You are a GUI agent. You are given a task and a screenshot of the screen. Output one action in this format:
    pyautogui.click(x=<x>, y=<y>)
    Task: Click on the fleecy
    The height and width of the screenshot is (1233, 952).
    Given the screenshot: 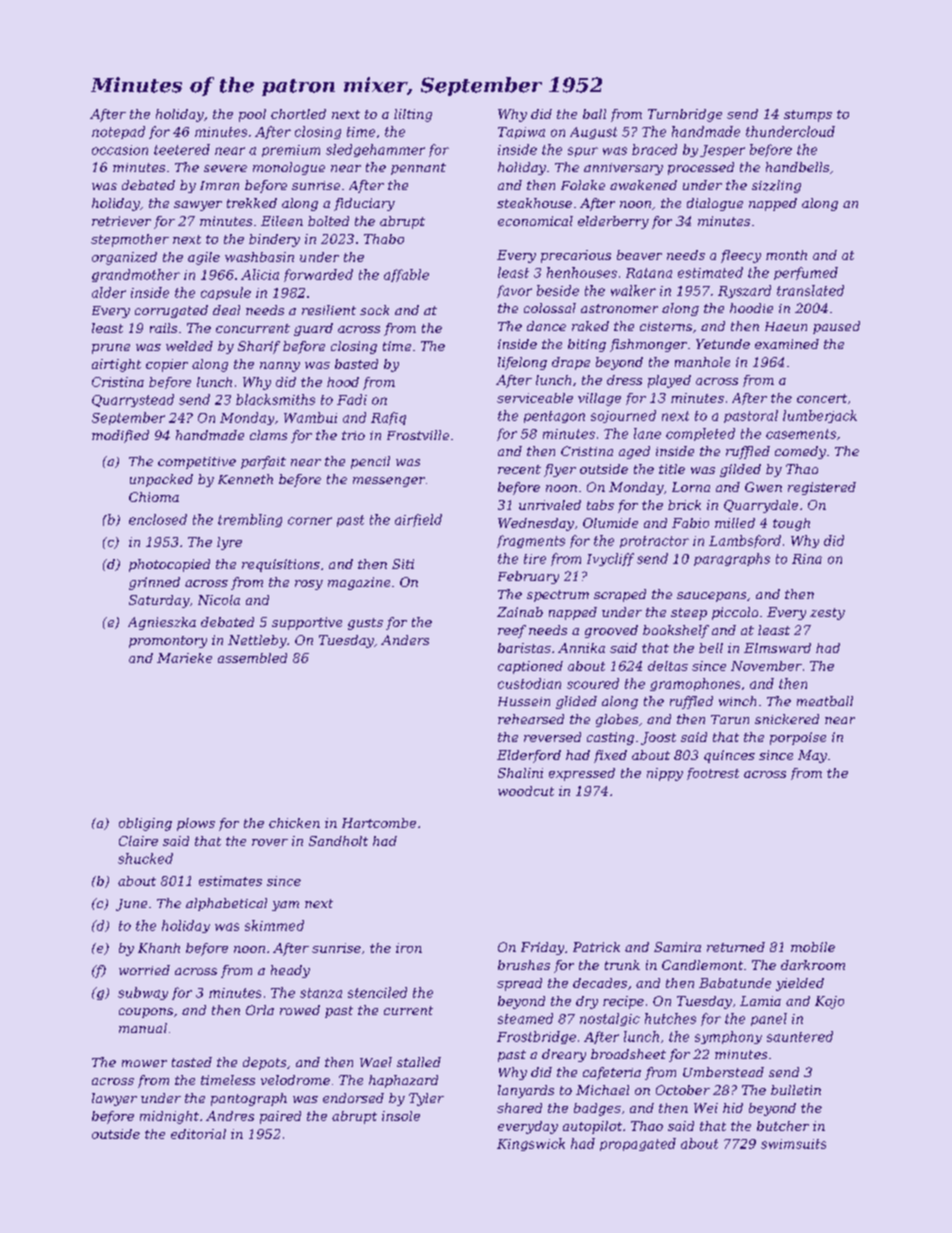 What is the action you would take?
    pyautogui.click(x=741, y=256)
